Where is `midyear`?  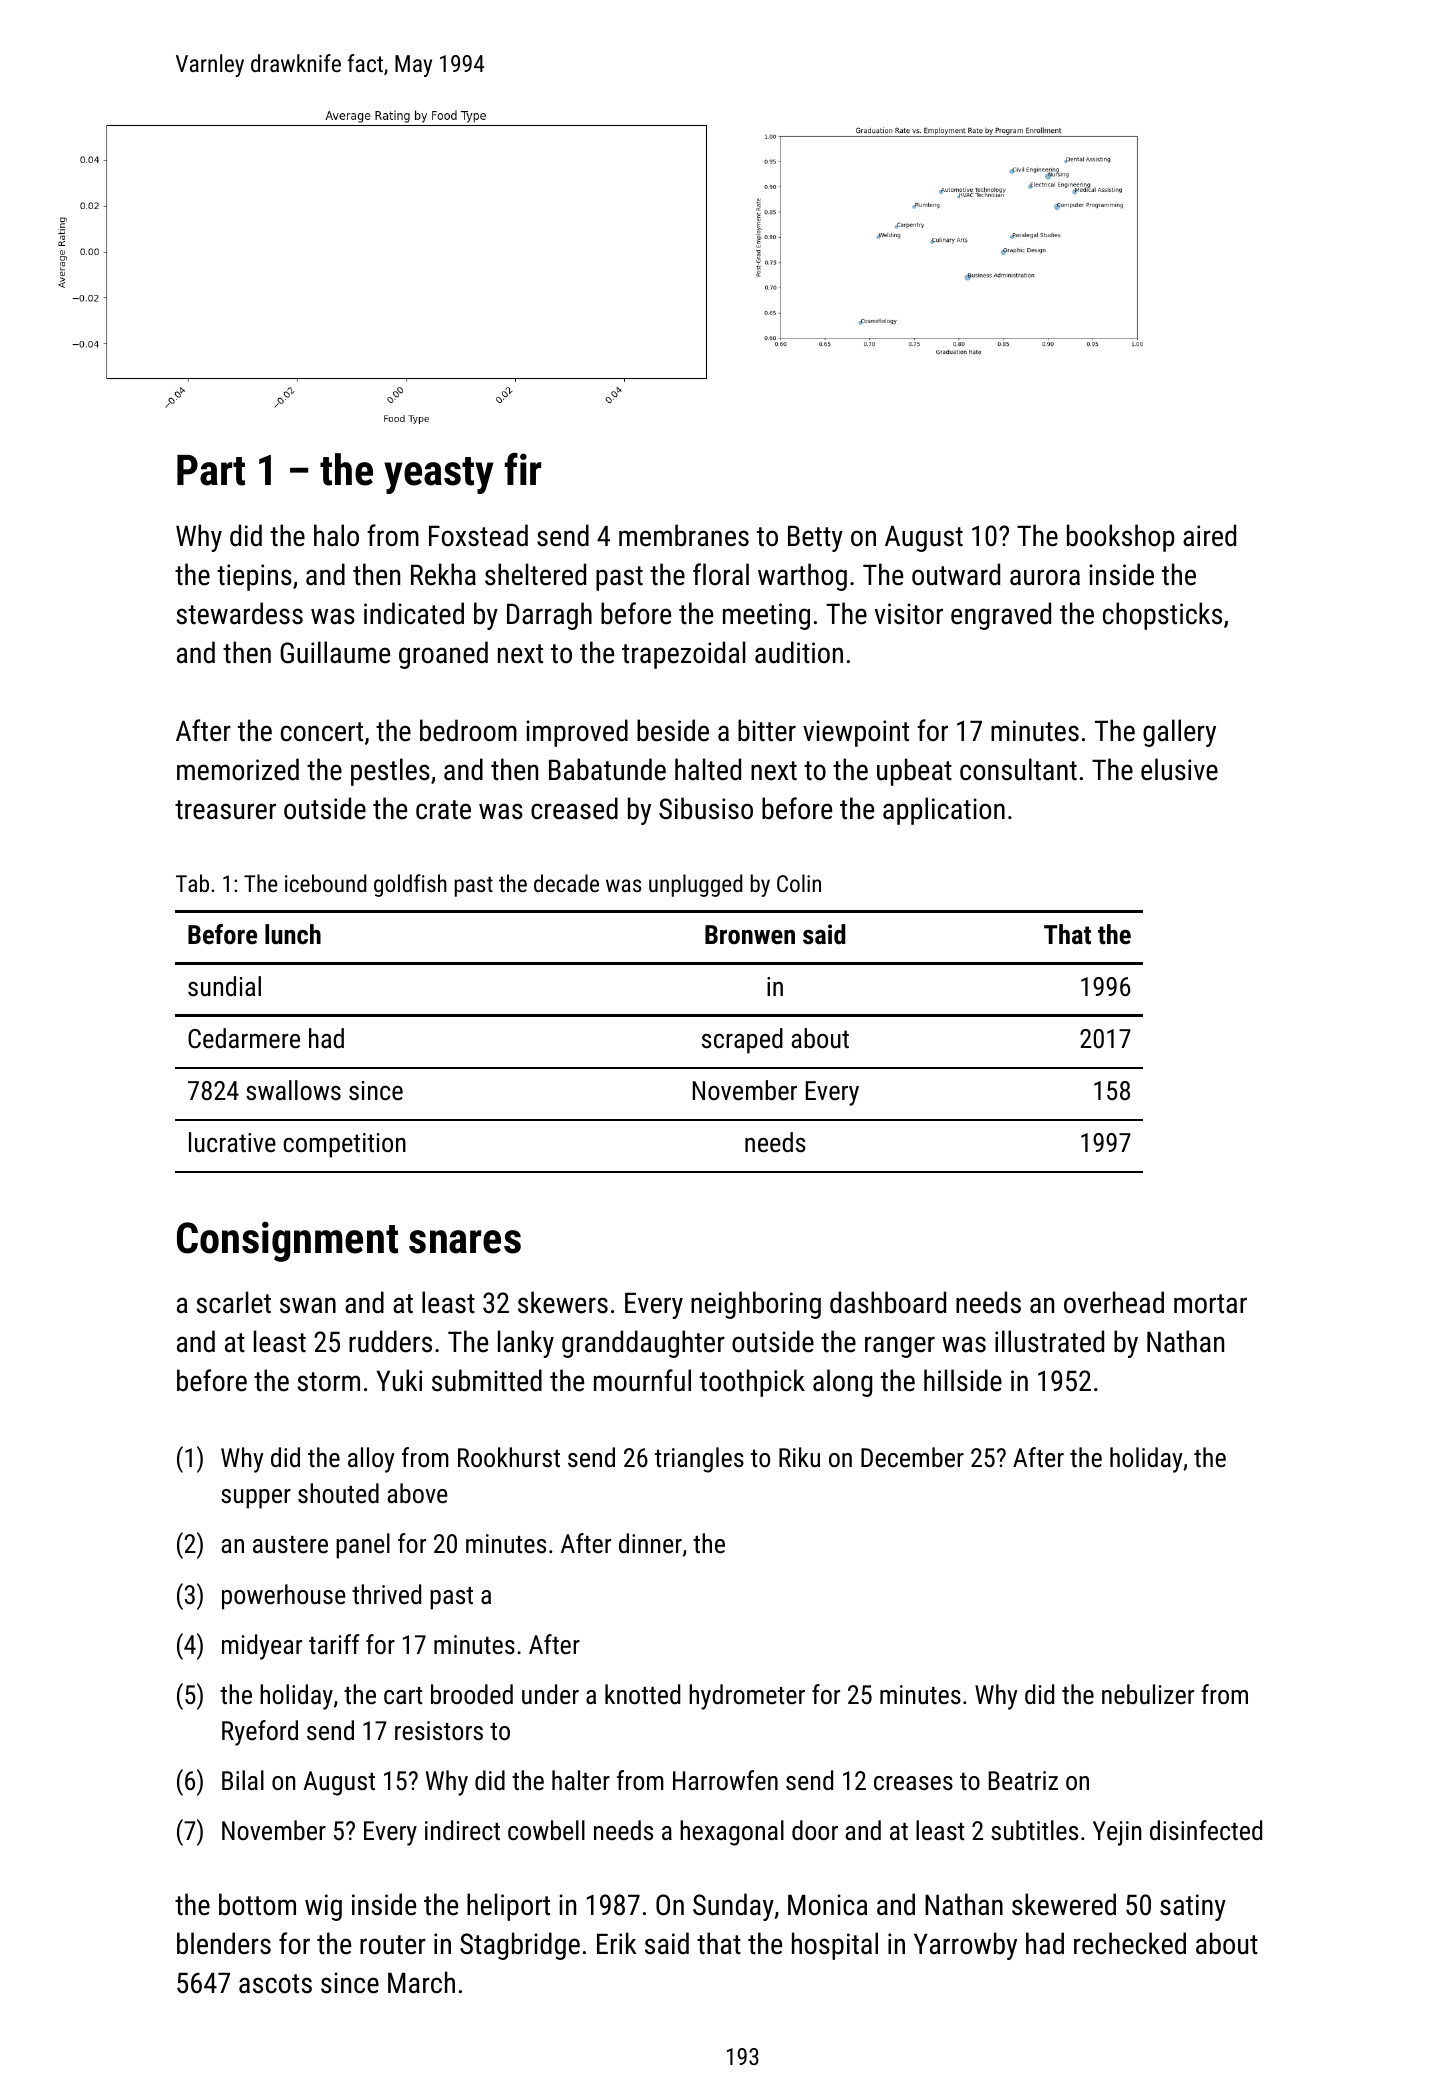 midyear is located at coordinates (262, 1647).
